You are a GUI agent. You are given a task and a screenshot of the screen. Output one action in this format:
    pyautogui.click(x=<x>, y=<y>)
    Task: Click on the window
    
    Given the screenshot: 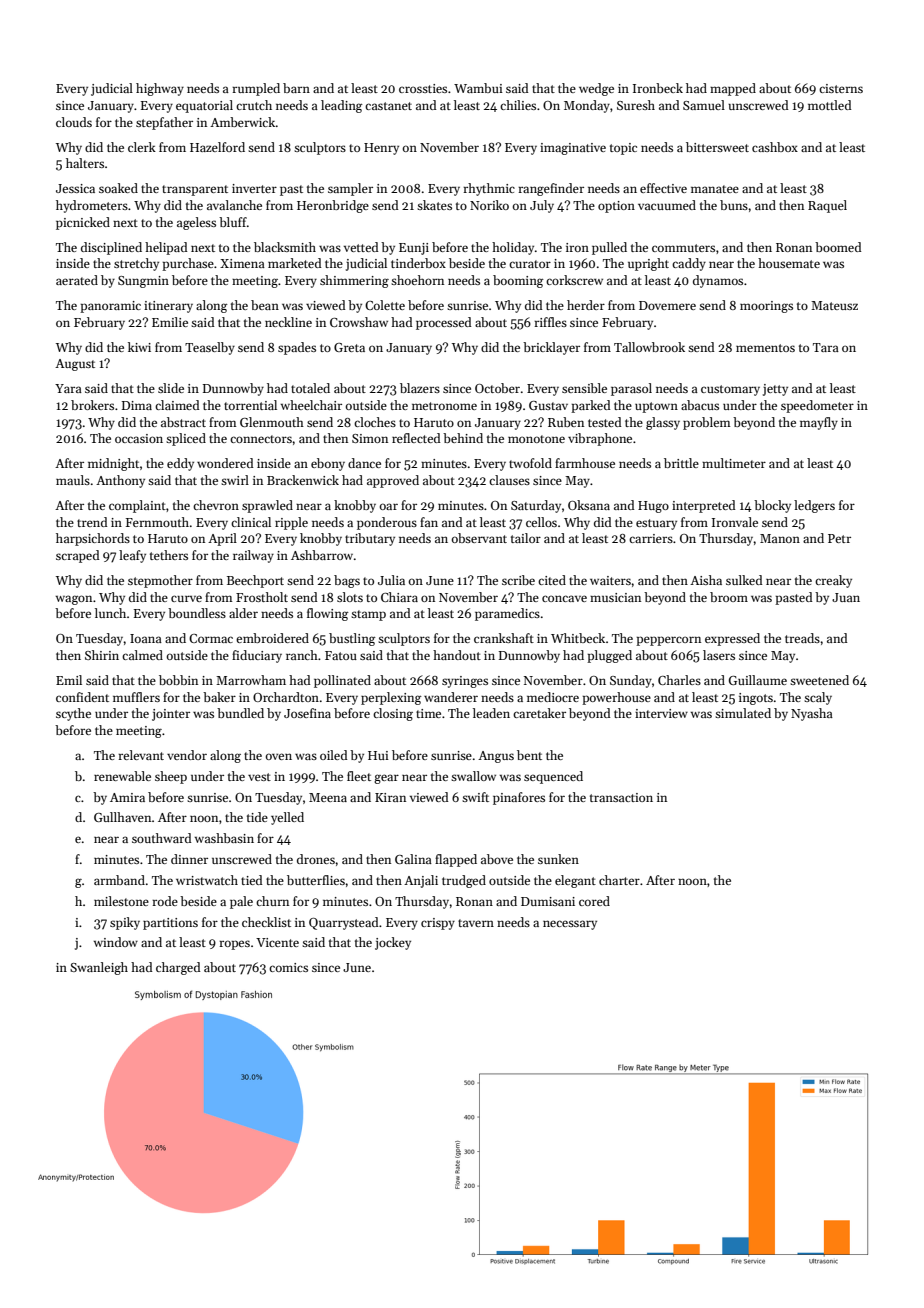 What is the action you would take?
    pyautogui.click(x=116, y=942)
